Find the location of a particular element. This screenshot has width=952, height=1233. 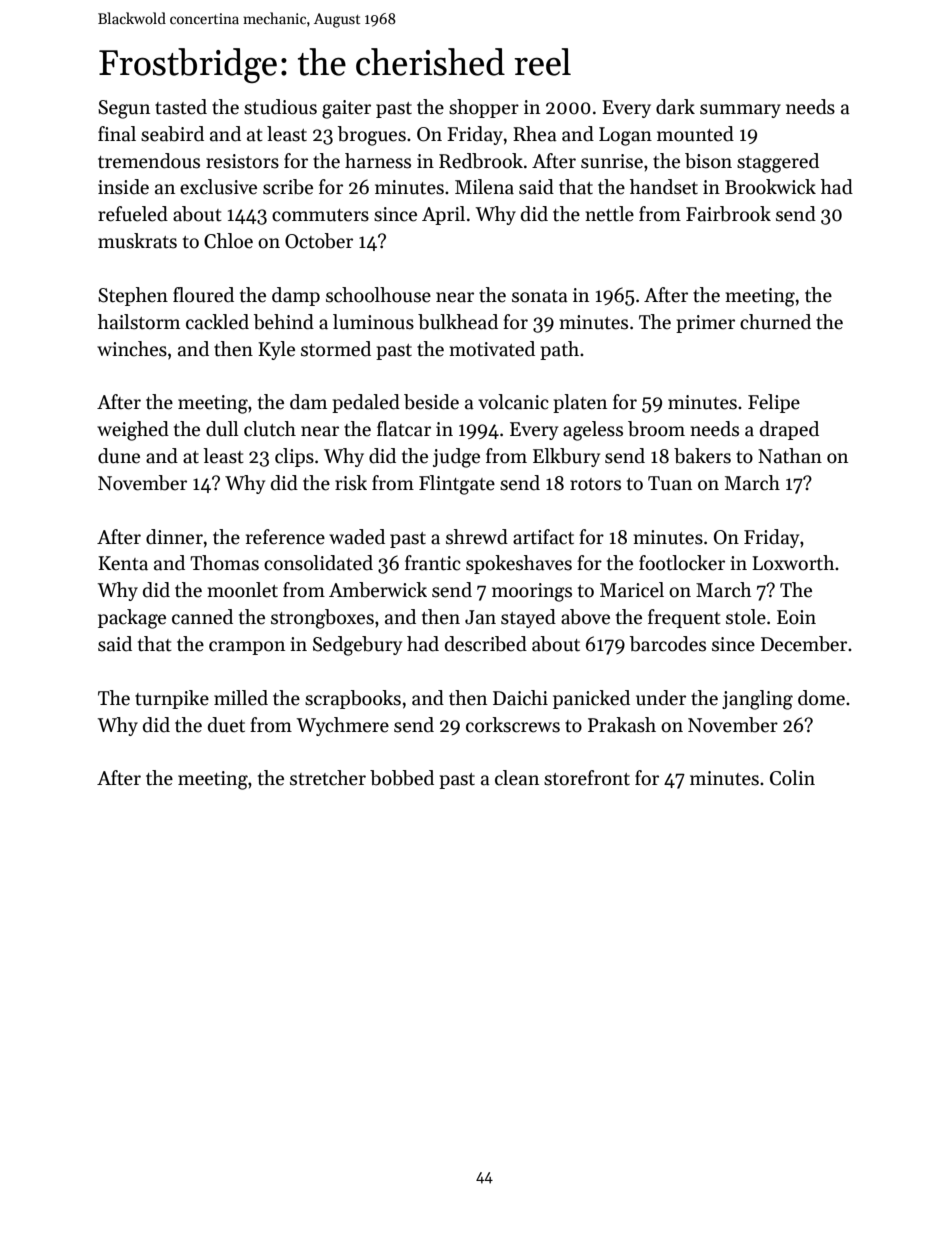

studious is located at coordinates (280, 107).
